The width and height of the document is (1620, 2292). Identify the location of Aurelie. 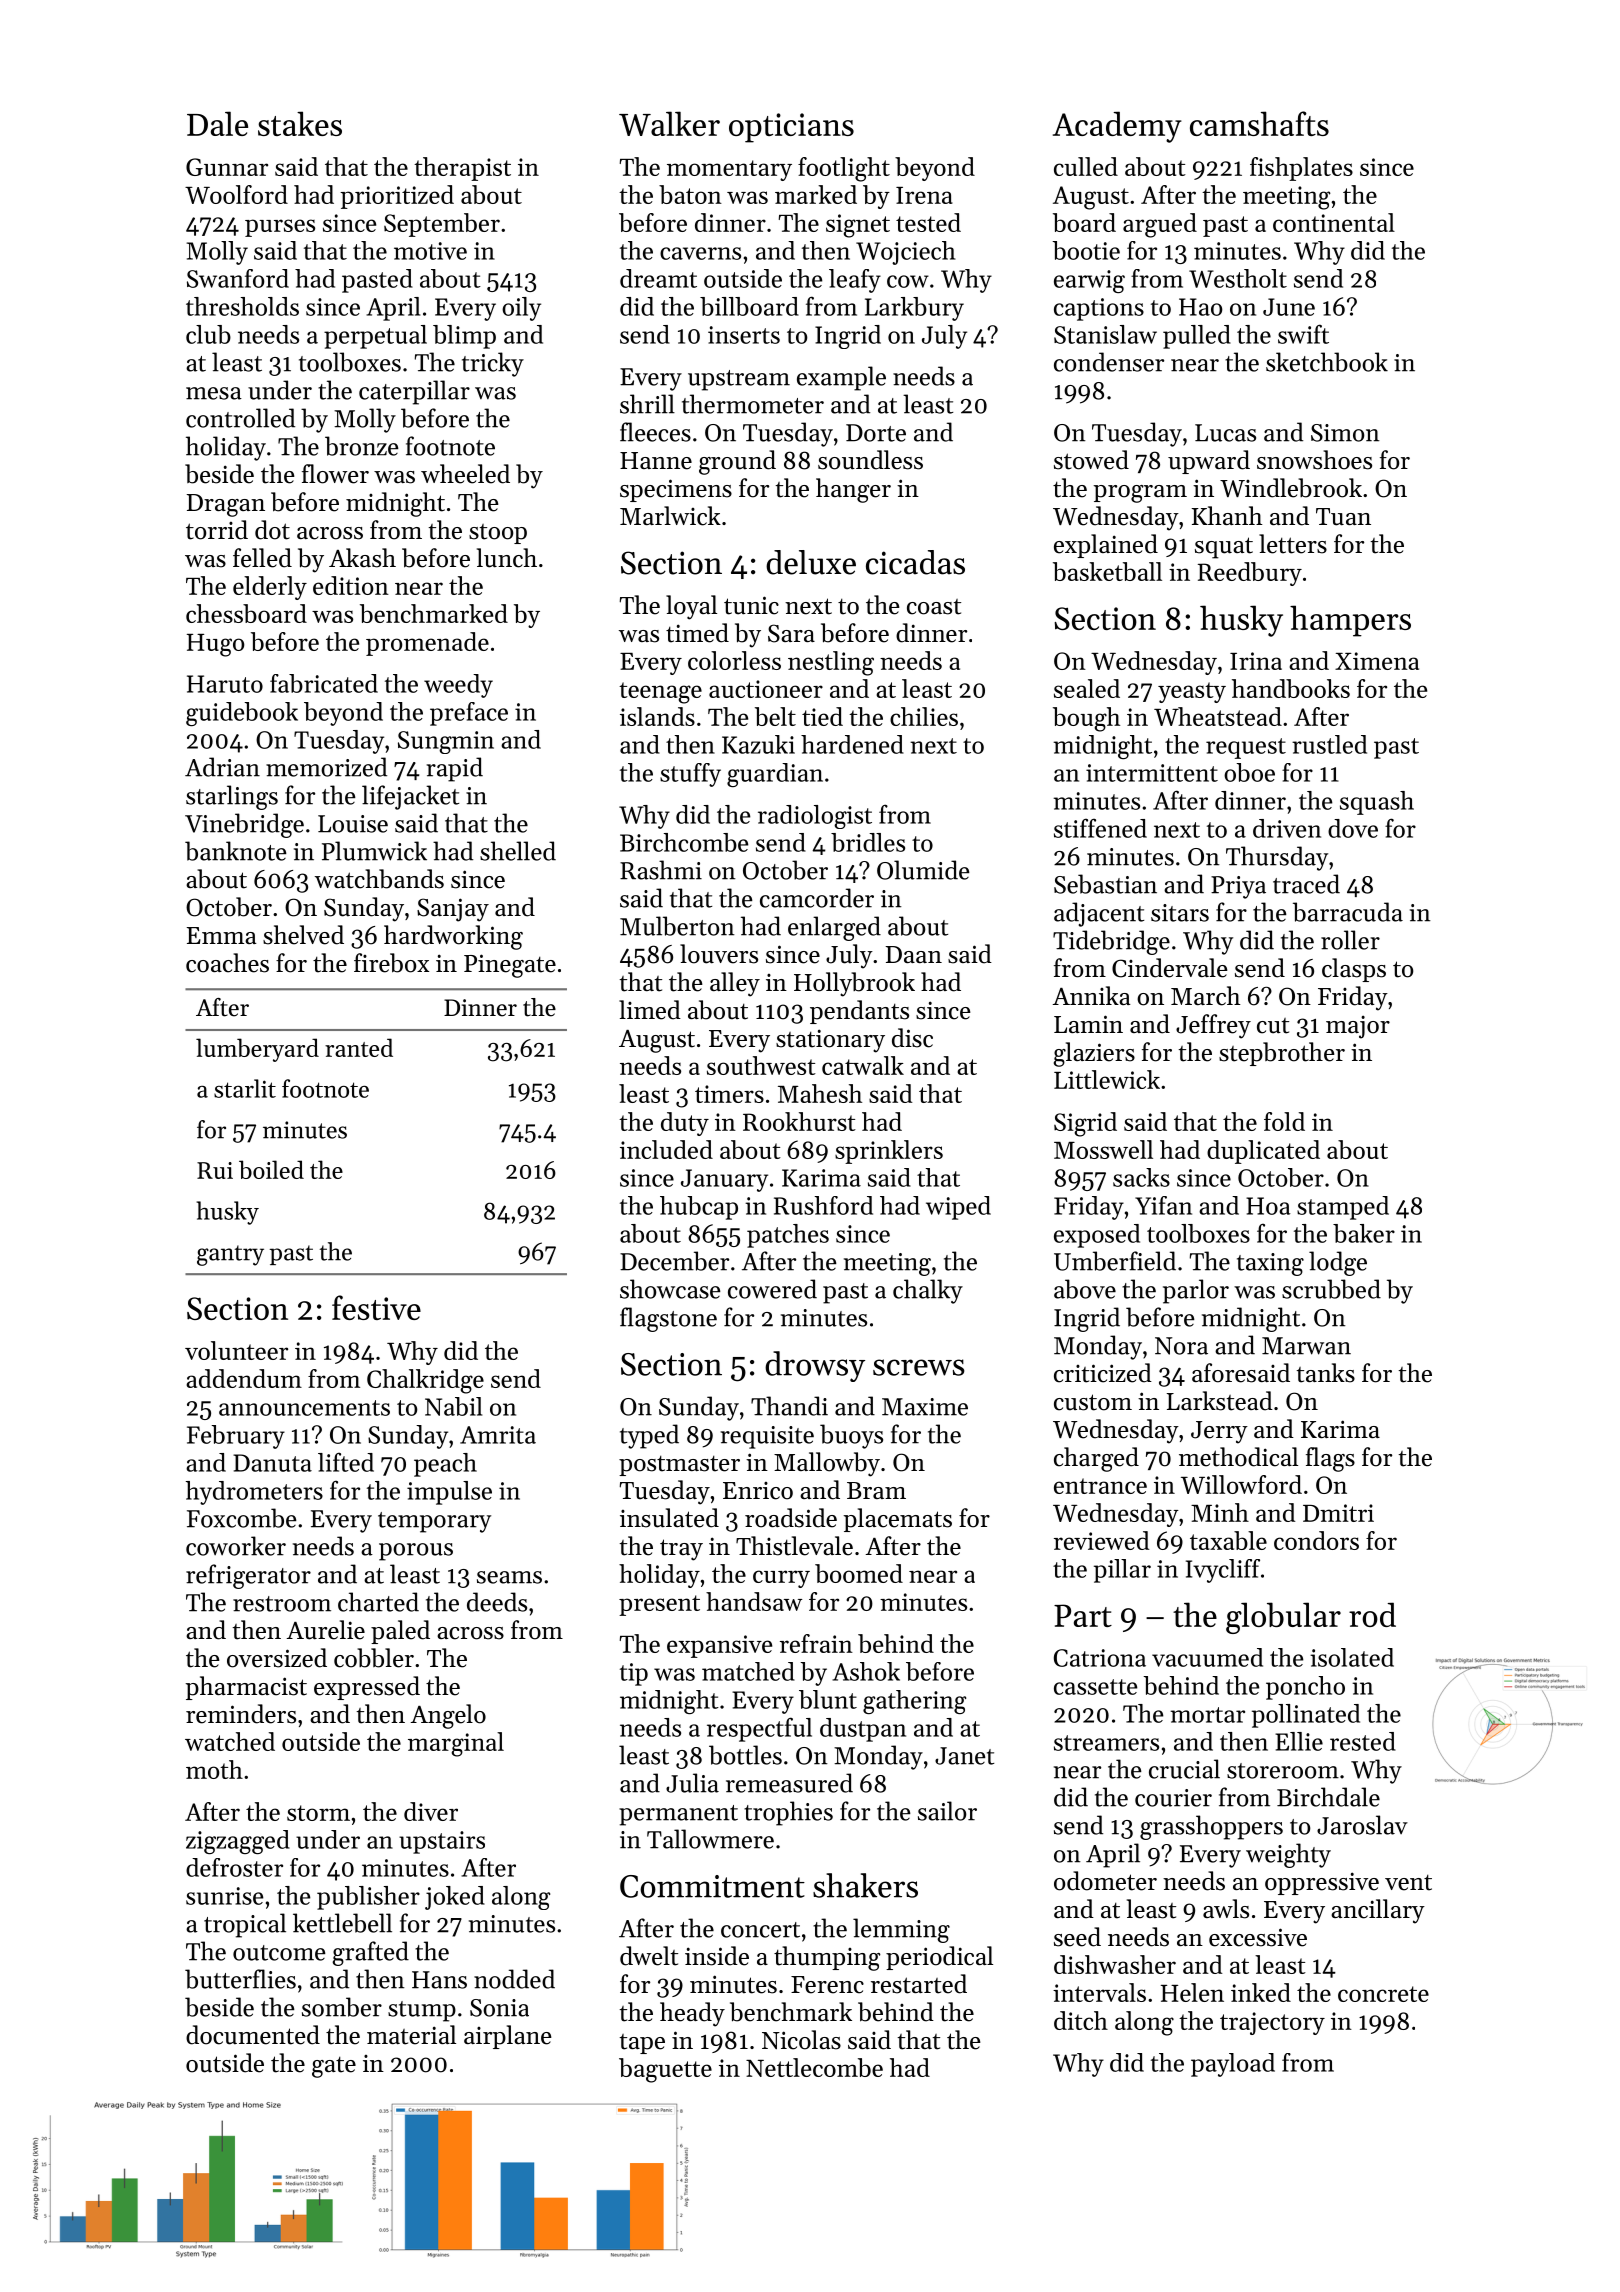
(326, 1630).
